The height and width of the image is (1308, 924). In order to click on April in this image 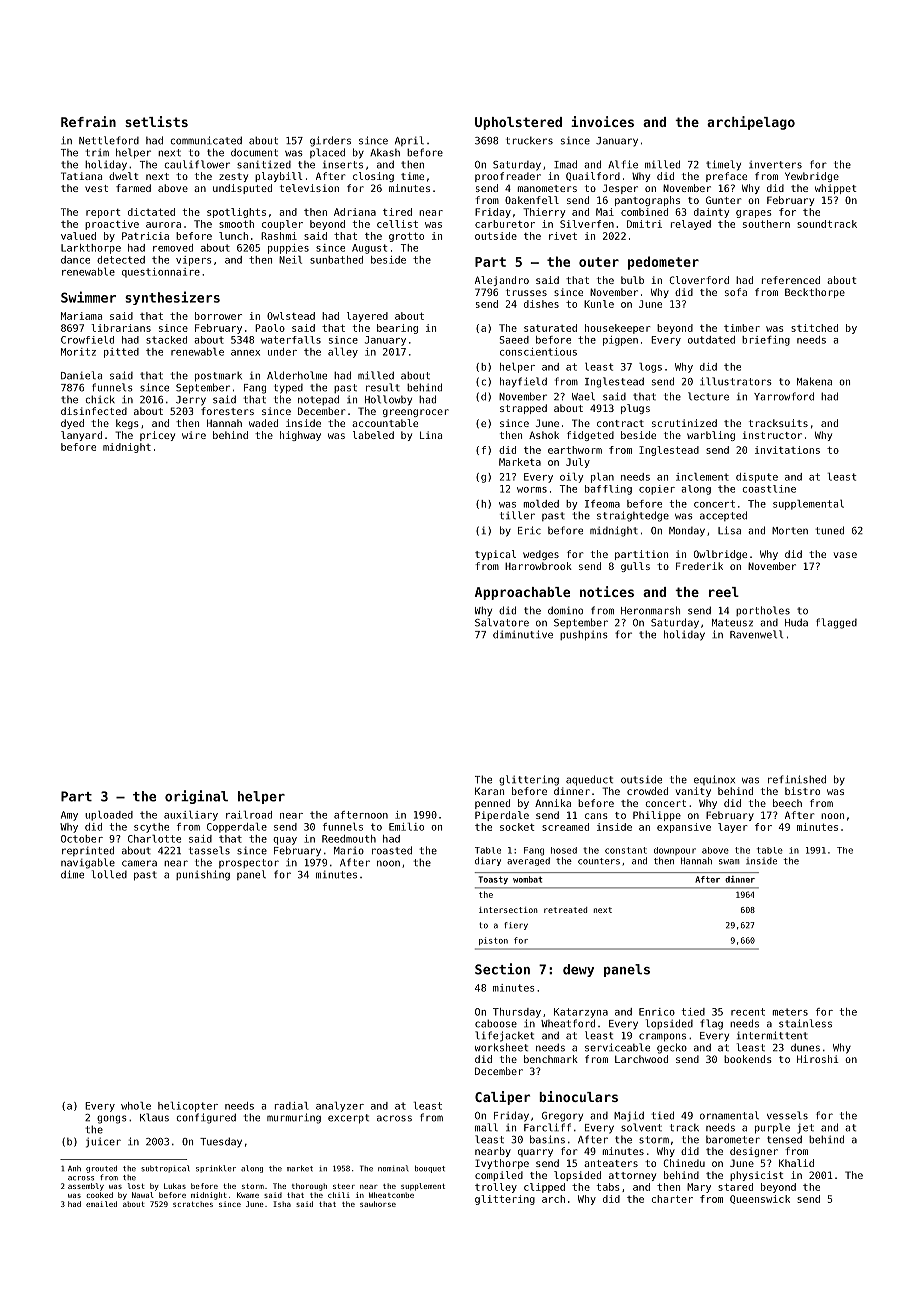, I will do `click(409, 141)`.
